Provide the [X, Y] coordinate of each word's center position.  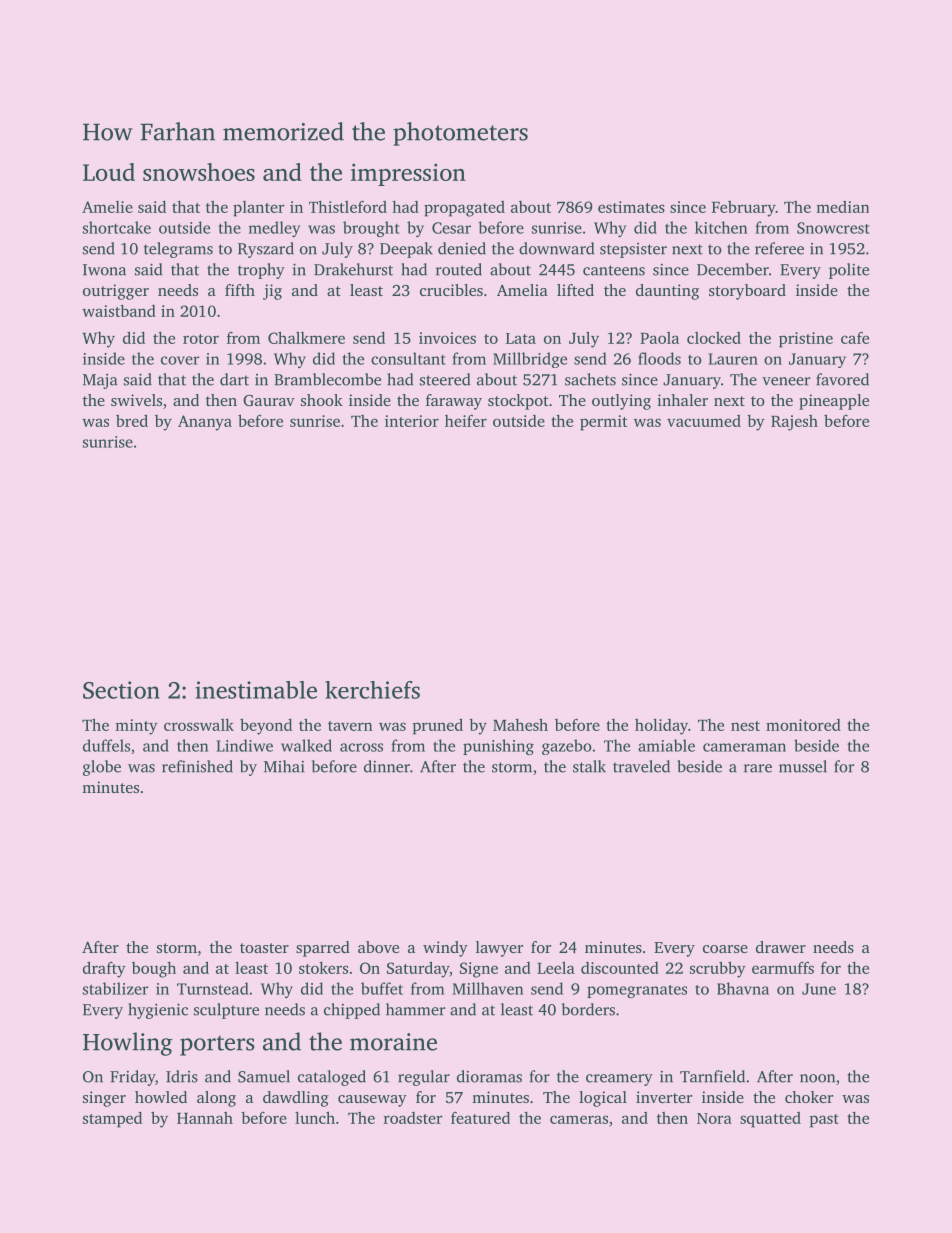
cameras [579, 1119]
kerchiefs [372, 690]
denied [462, 248]
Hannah [205, 1118]
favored [842, 379]
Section [121, 690]
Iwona [104, 270]
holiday [661, 726]
